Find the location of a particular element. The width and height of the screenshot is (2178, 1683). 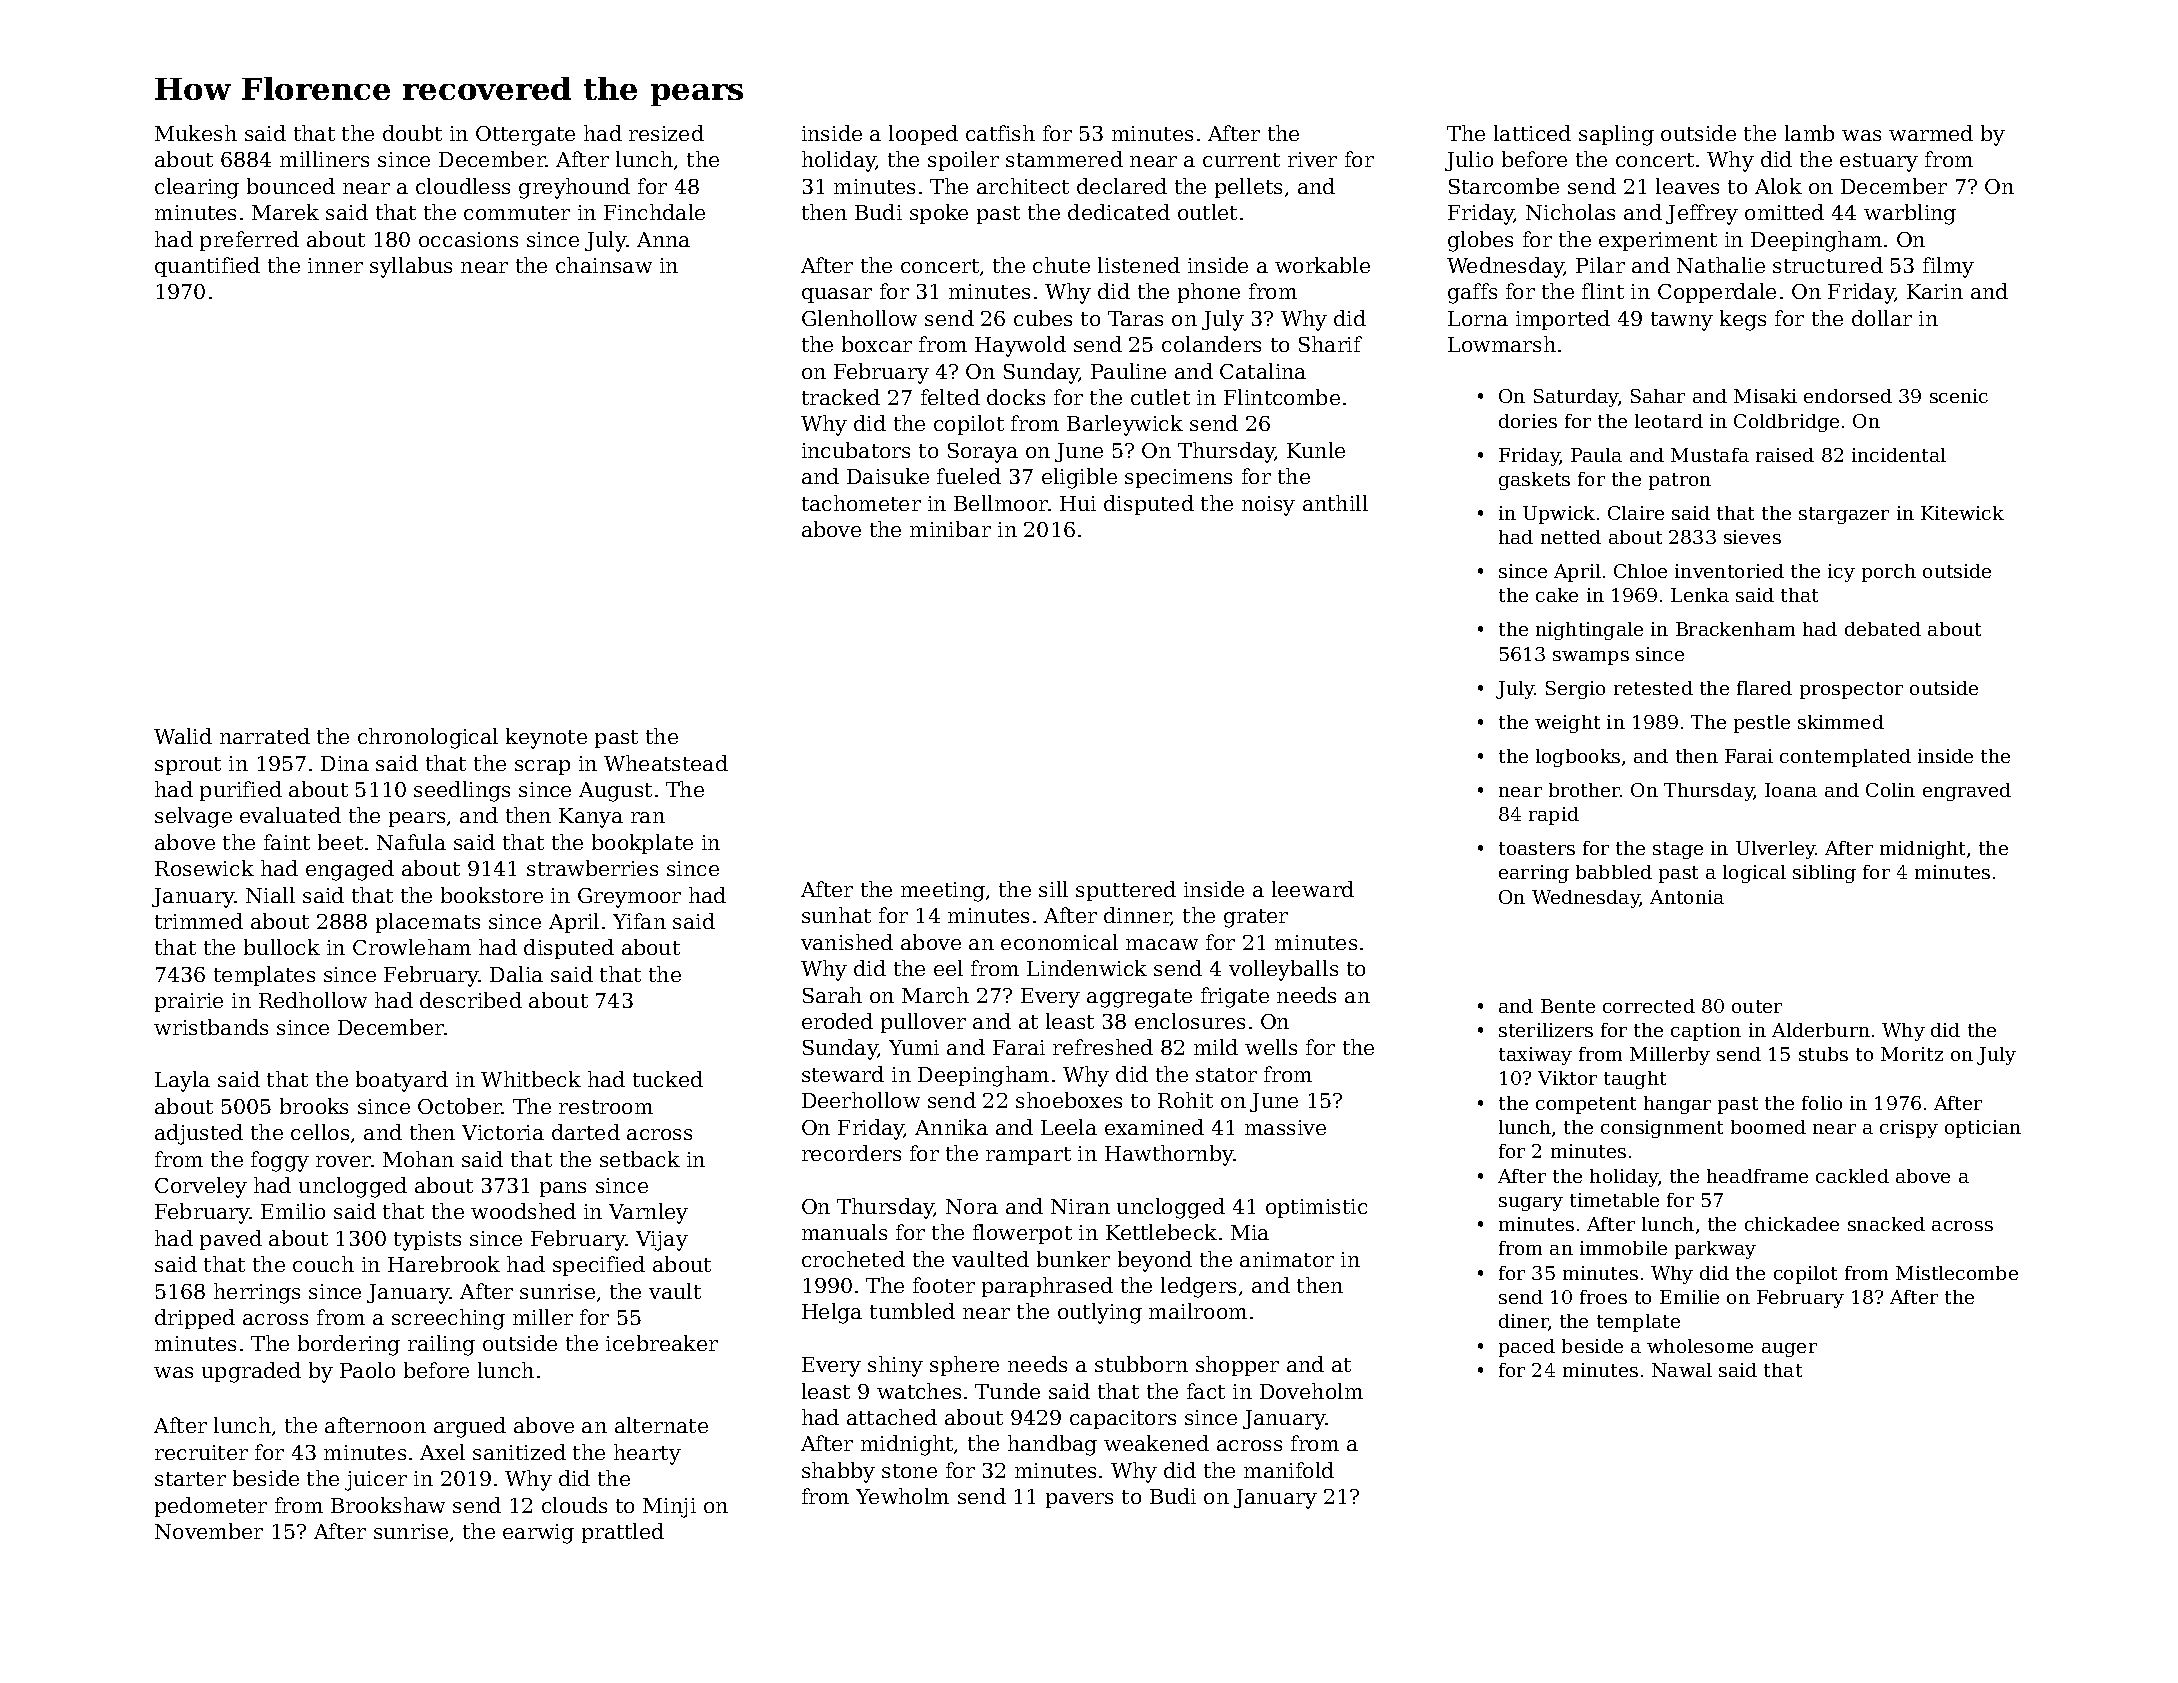

estuary is located at coordinates (1879, 162).
